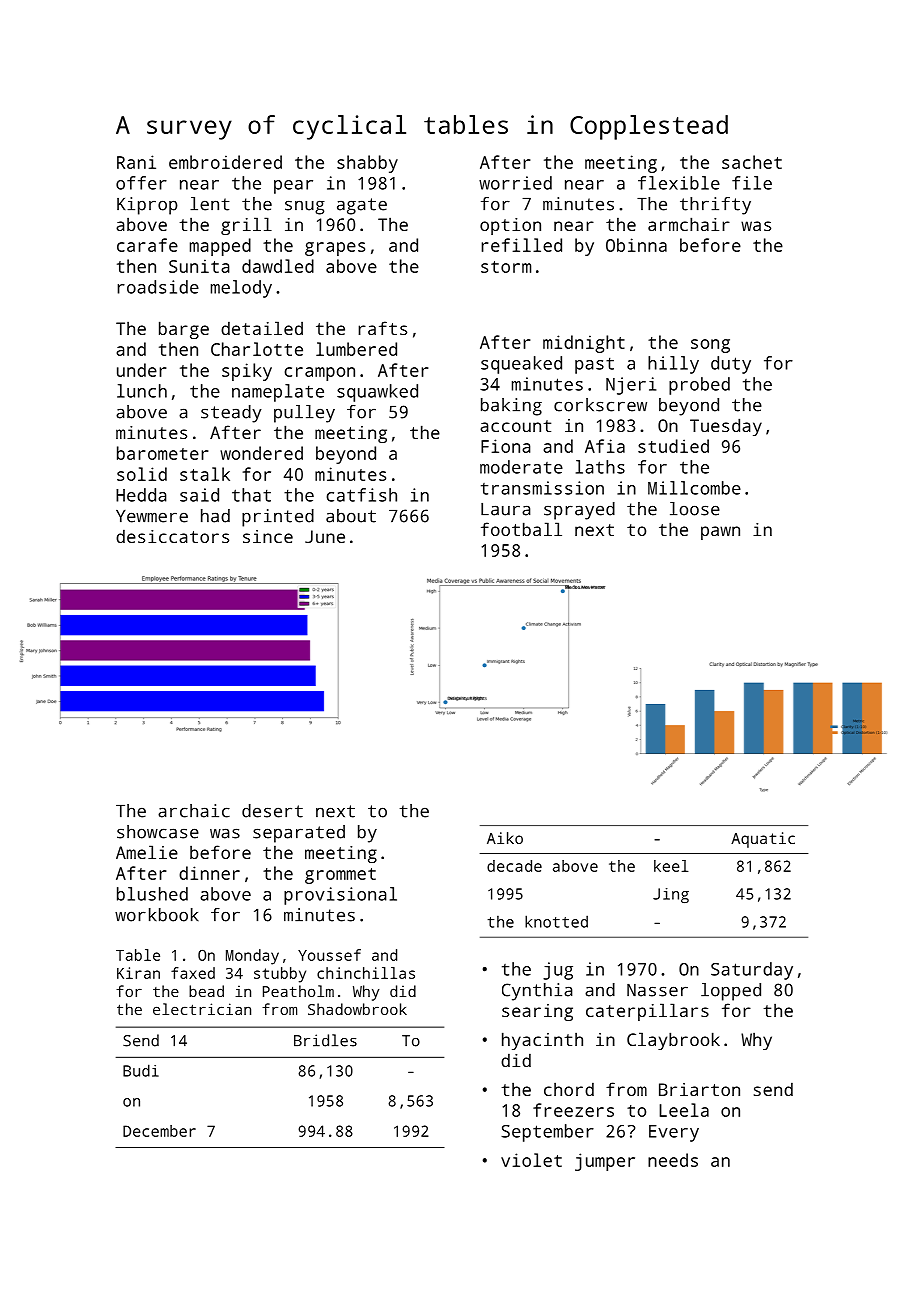 This screenshot has width=924, height=1308. I want to click on squeaked, so click(521, 365).
